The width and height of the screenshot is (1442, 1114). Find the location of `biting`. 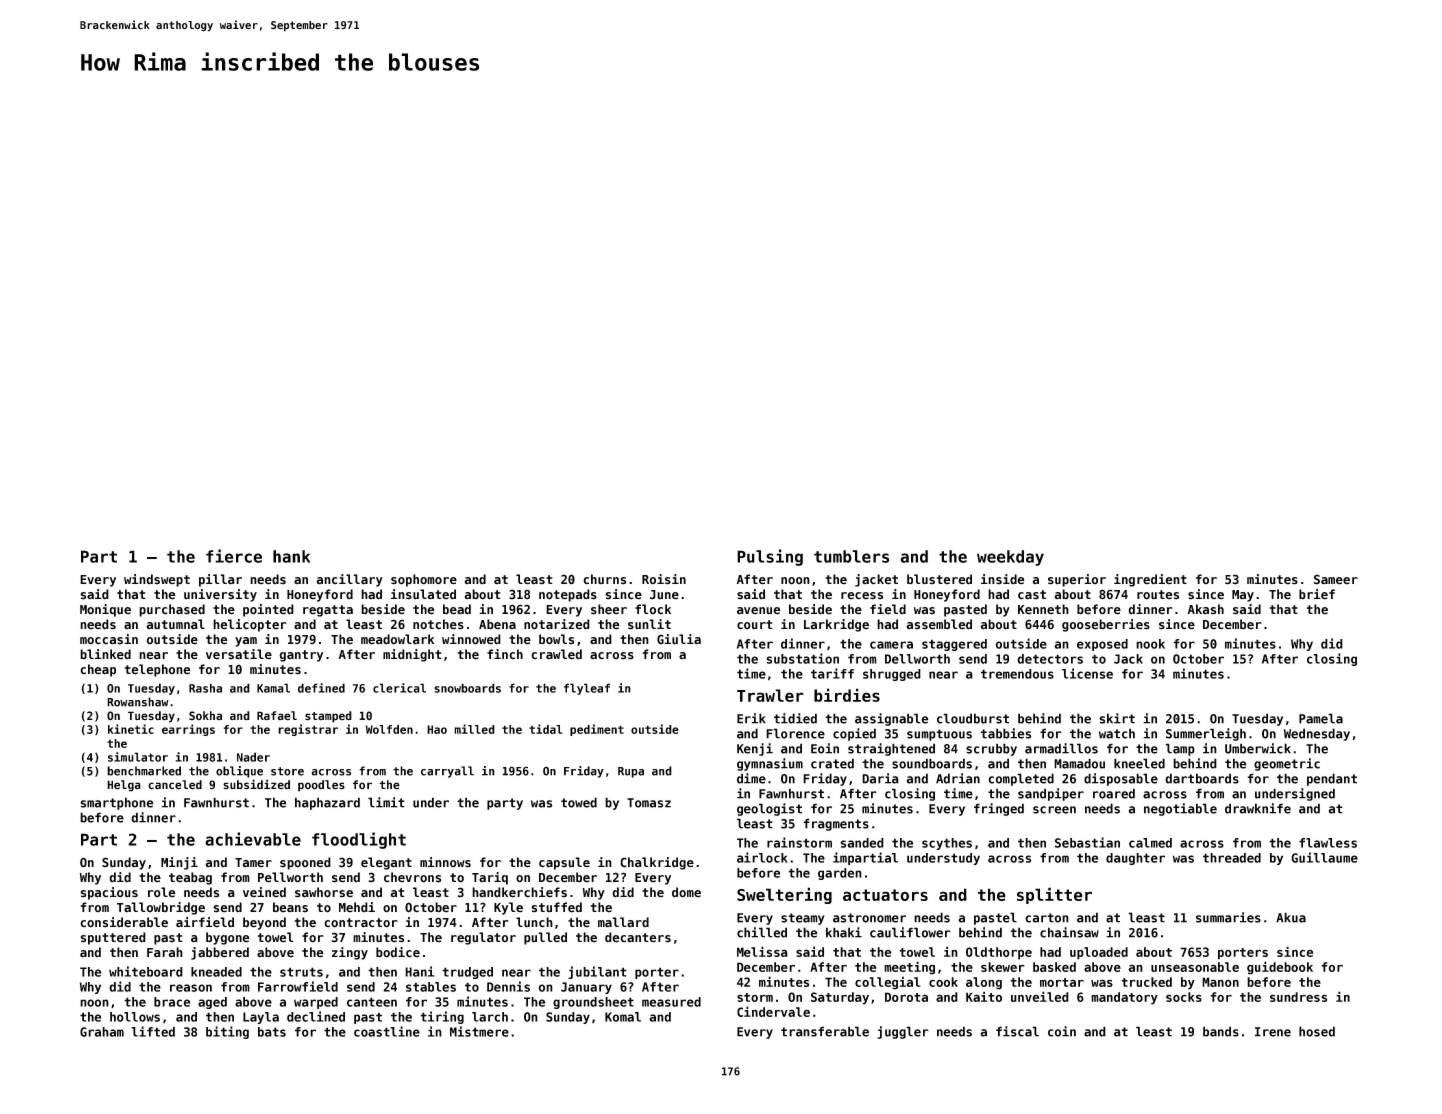

biting is located at coordinates (227, 1032).
